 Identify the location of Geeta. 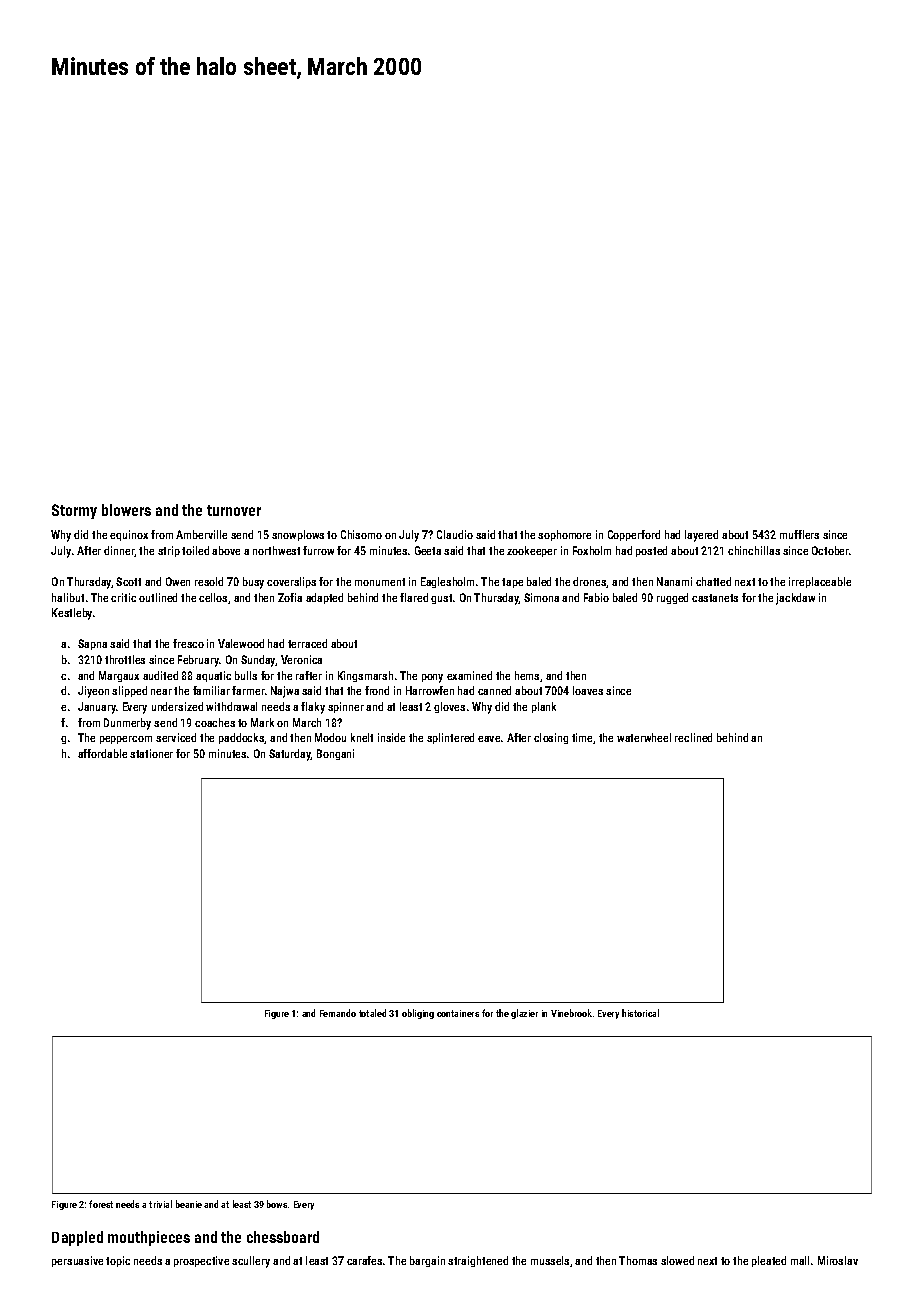
(428, 550).
